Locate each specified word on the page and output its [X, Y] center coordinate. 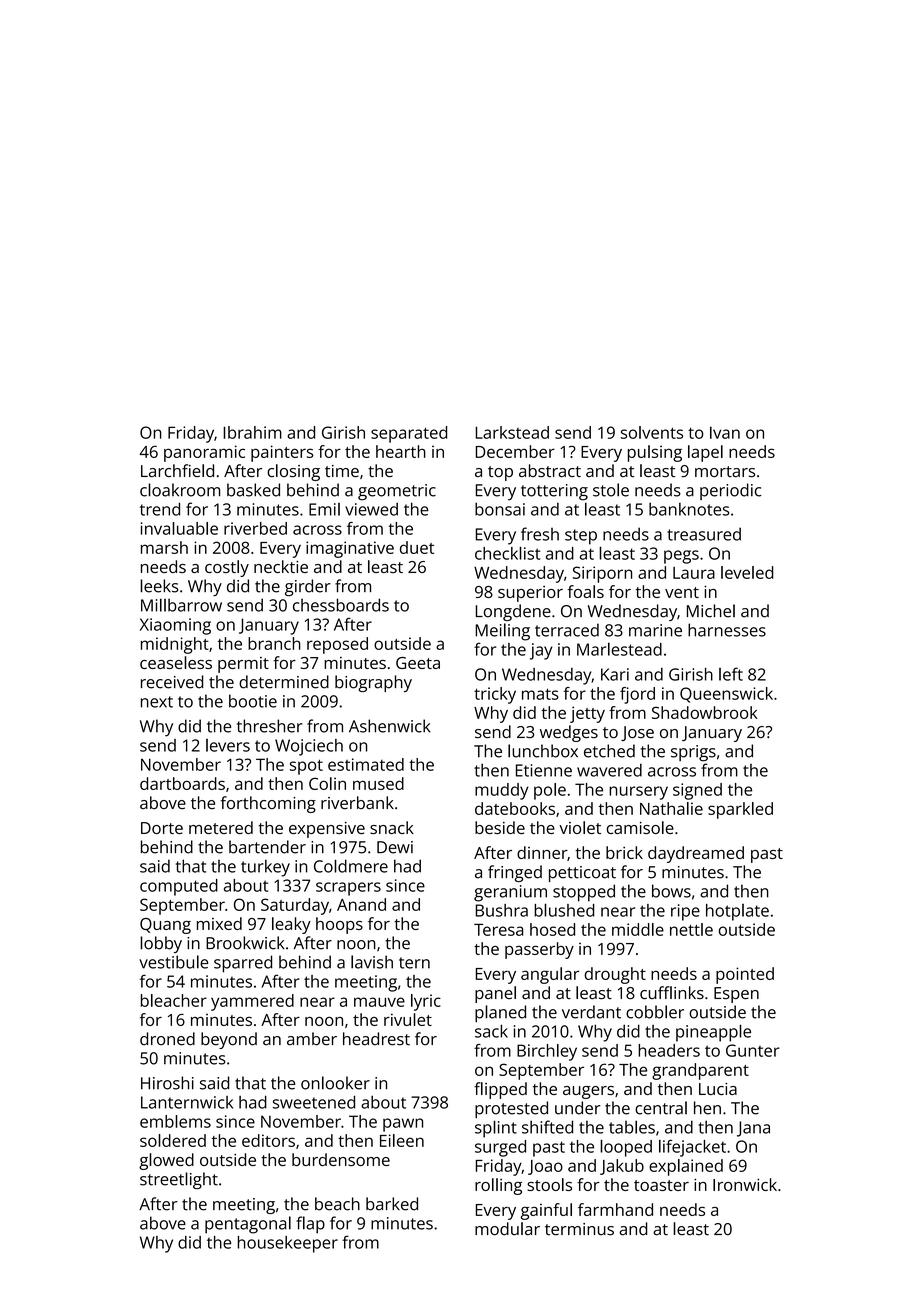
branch [274, 643]
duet [417, 547]
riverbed [255, 528]
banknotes [689, 509]
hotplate [737, 912]
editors [268, 1140]
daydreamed [696, 854]
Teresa [498, 929]
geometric [397, 492]
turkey [265, 868]
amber [312, 1039]
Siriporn [602, 574]
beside [500, 827]
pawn [403, 1125]
